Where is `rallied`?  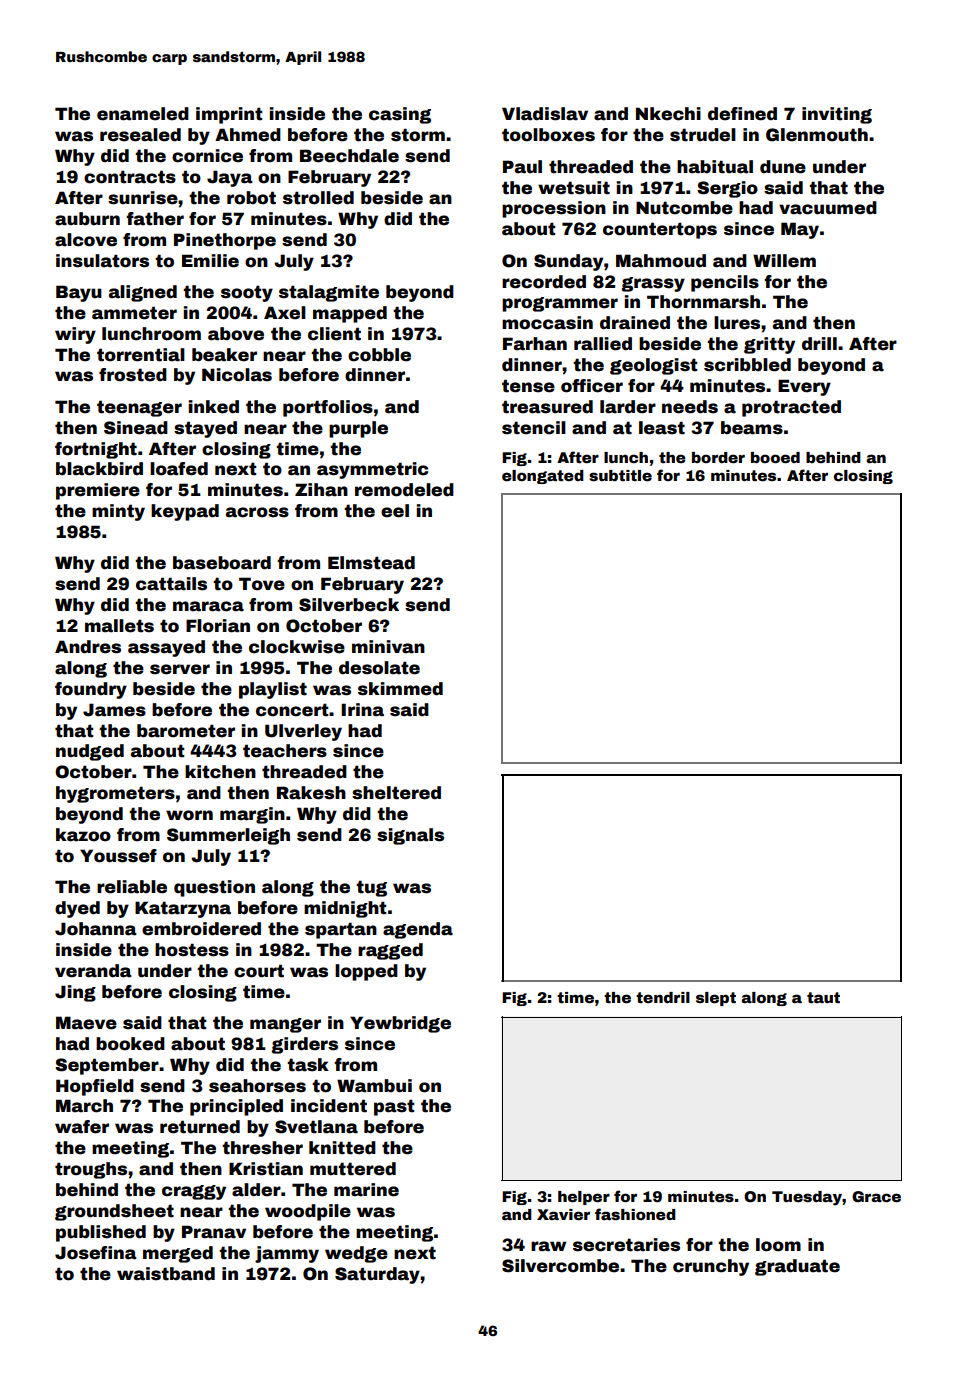 rallied is located at coordinates (603, 344).
